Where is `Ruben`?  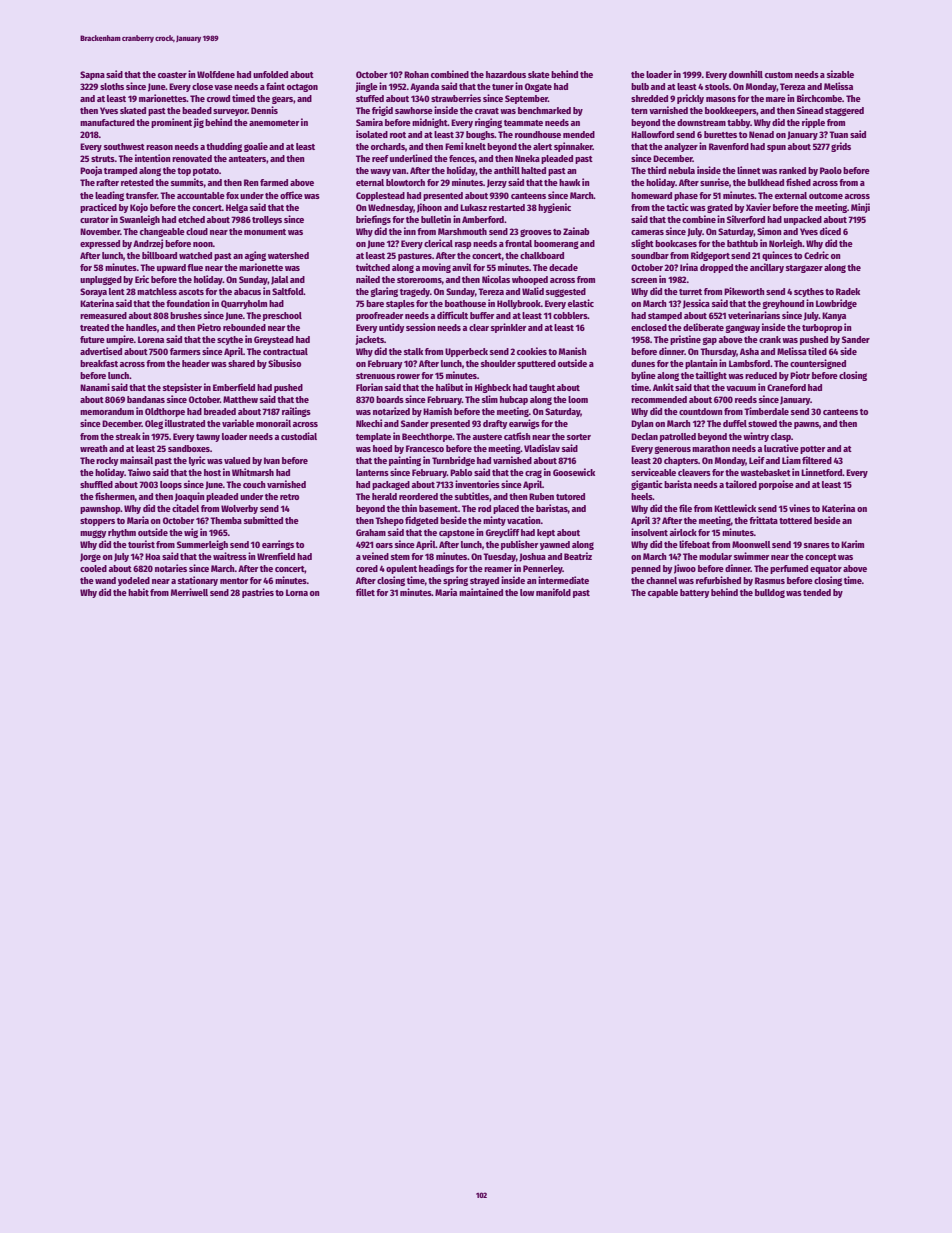
Ruben is located at coordinates (541, 496).
